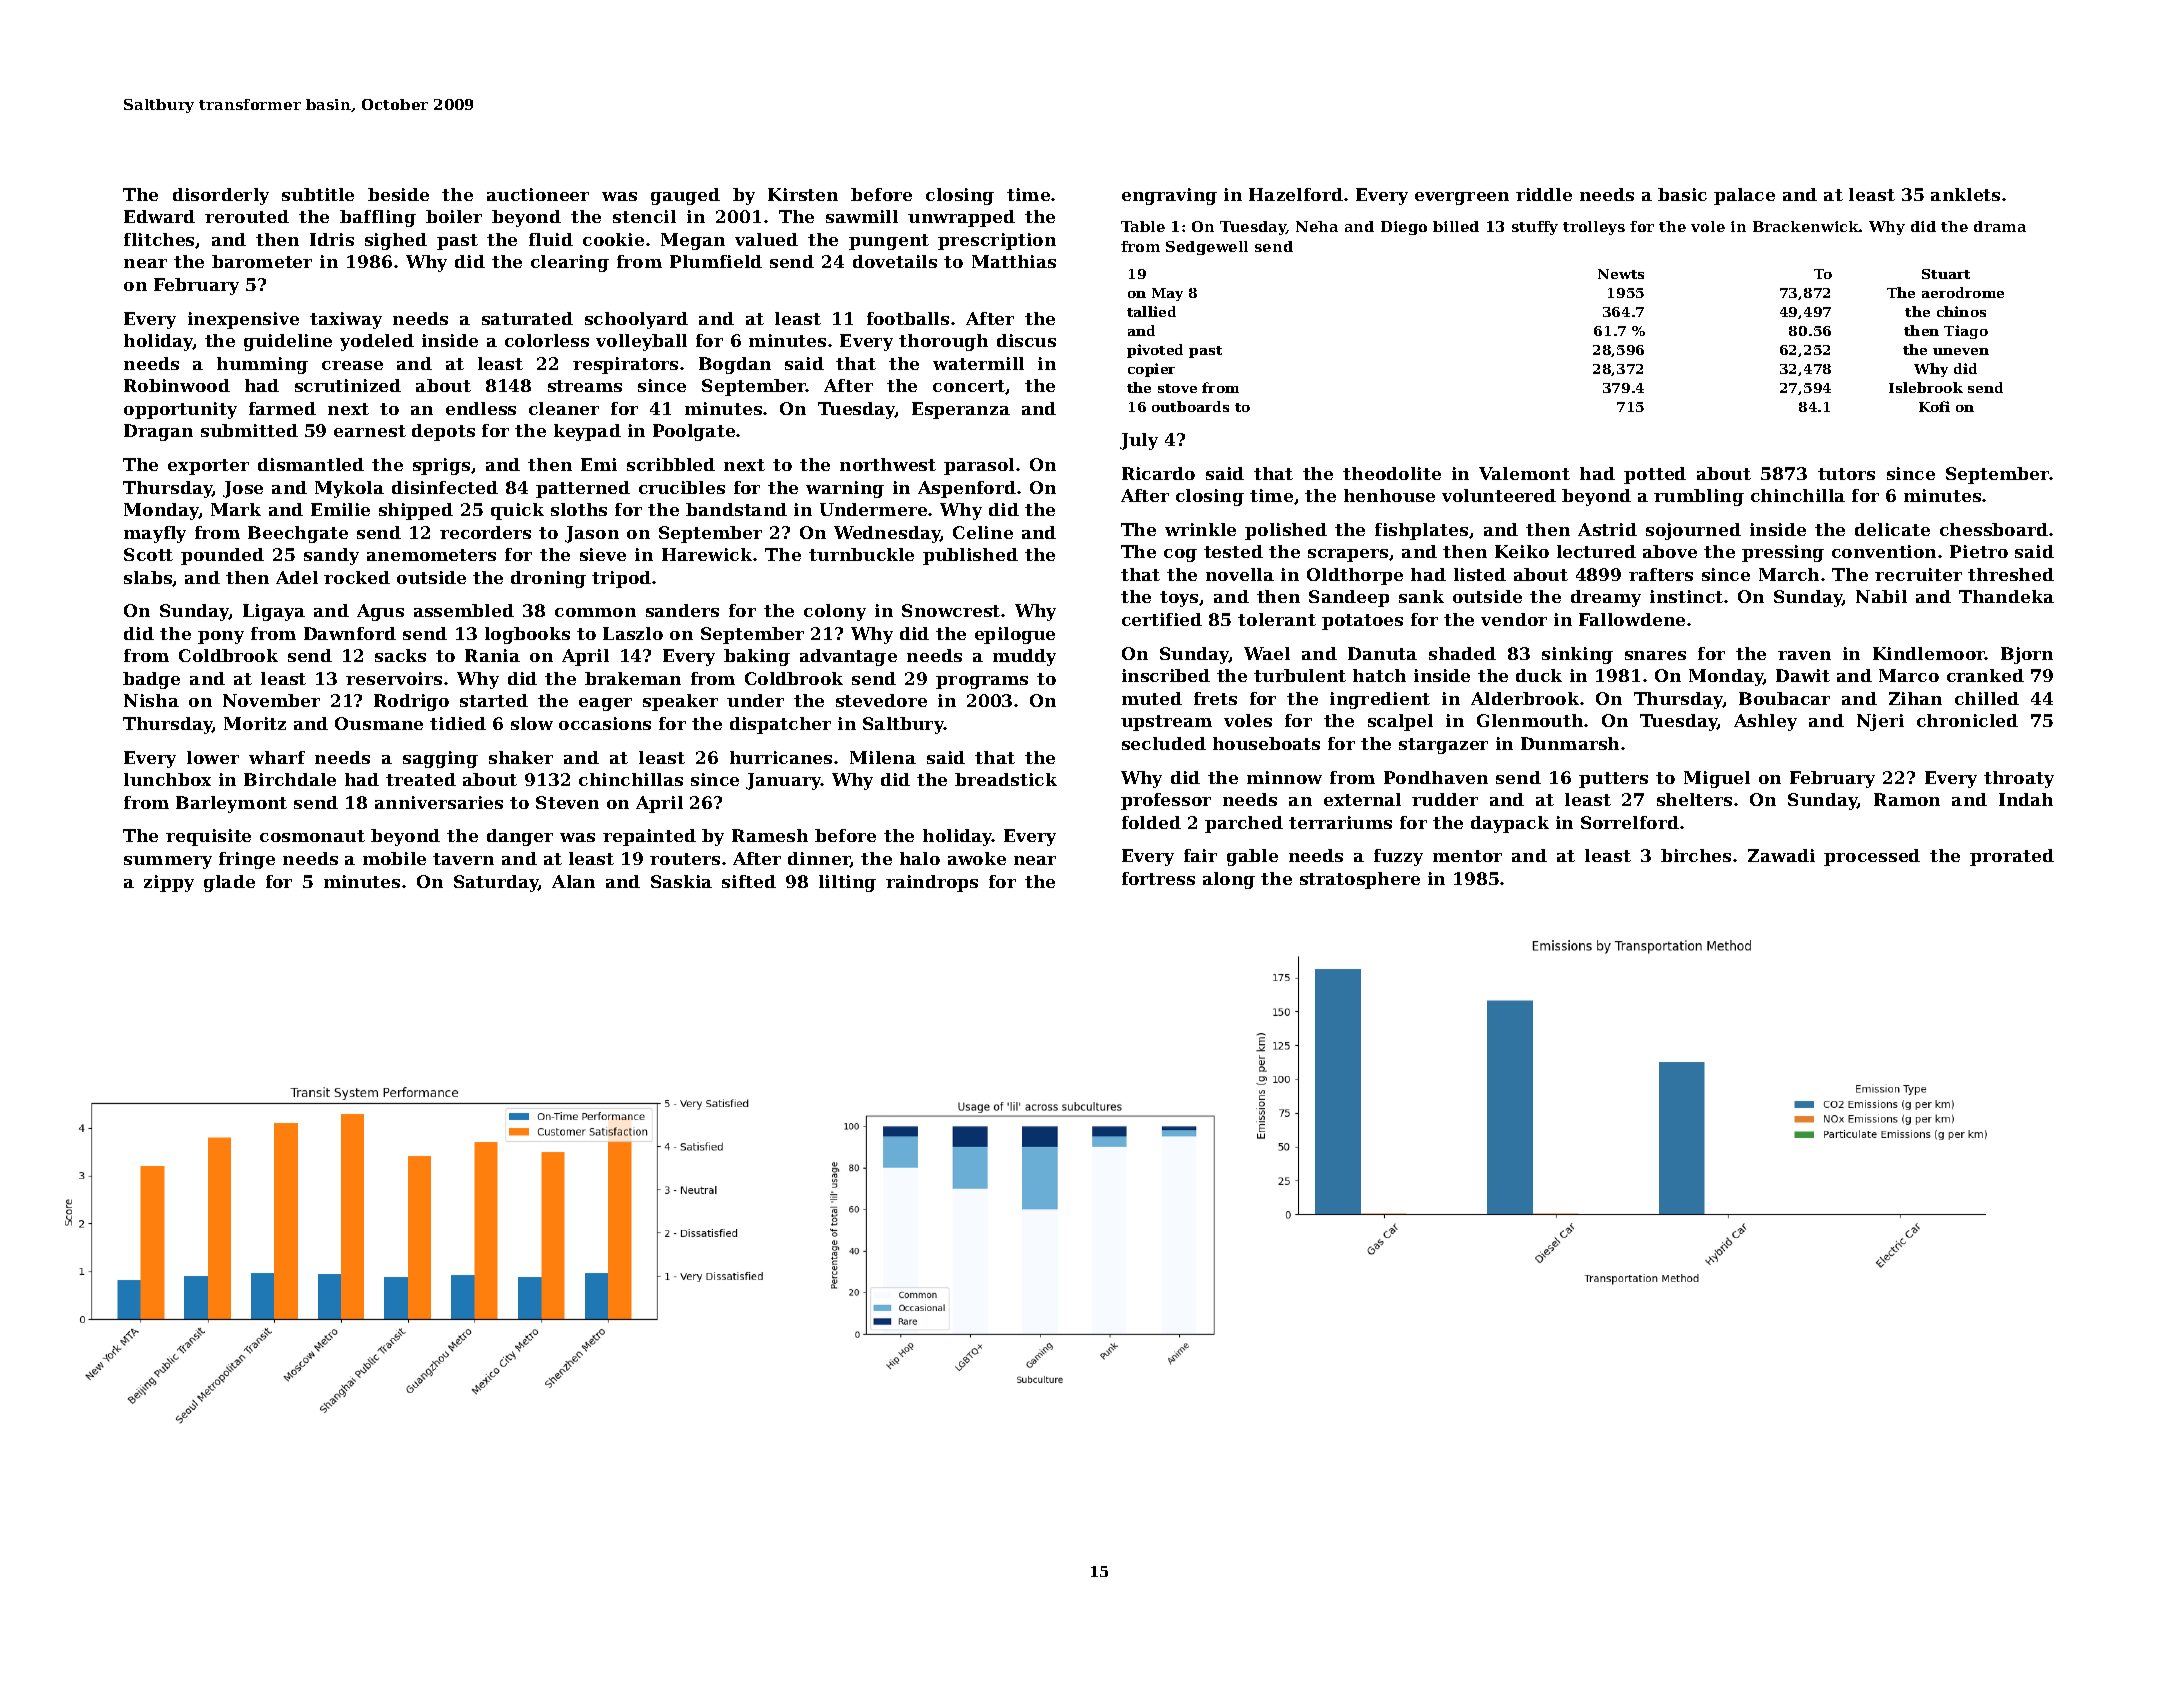  Describe the element at coordinates (378, 218) in the document. I see `baffling` at that location.
